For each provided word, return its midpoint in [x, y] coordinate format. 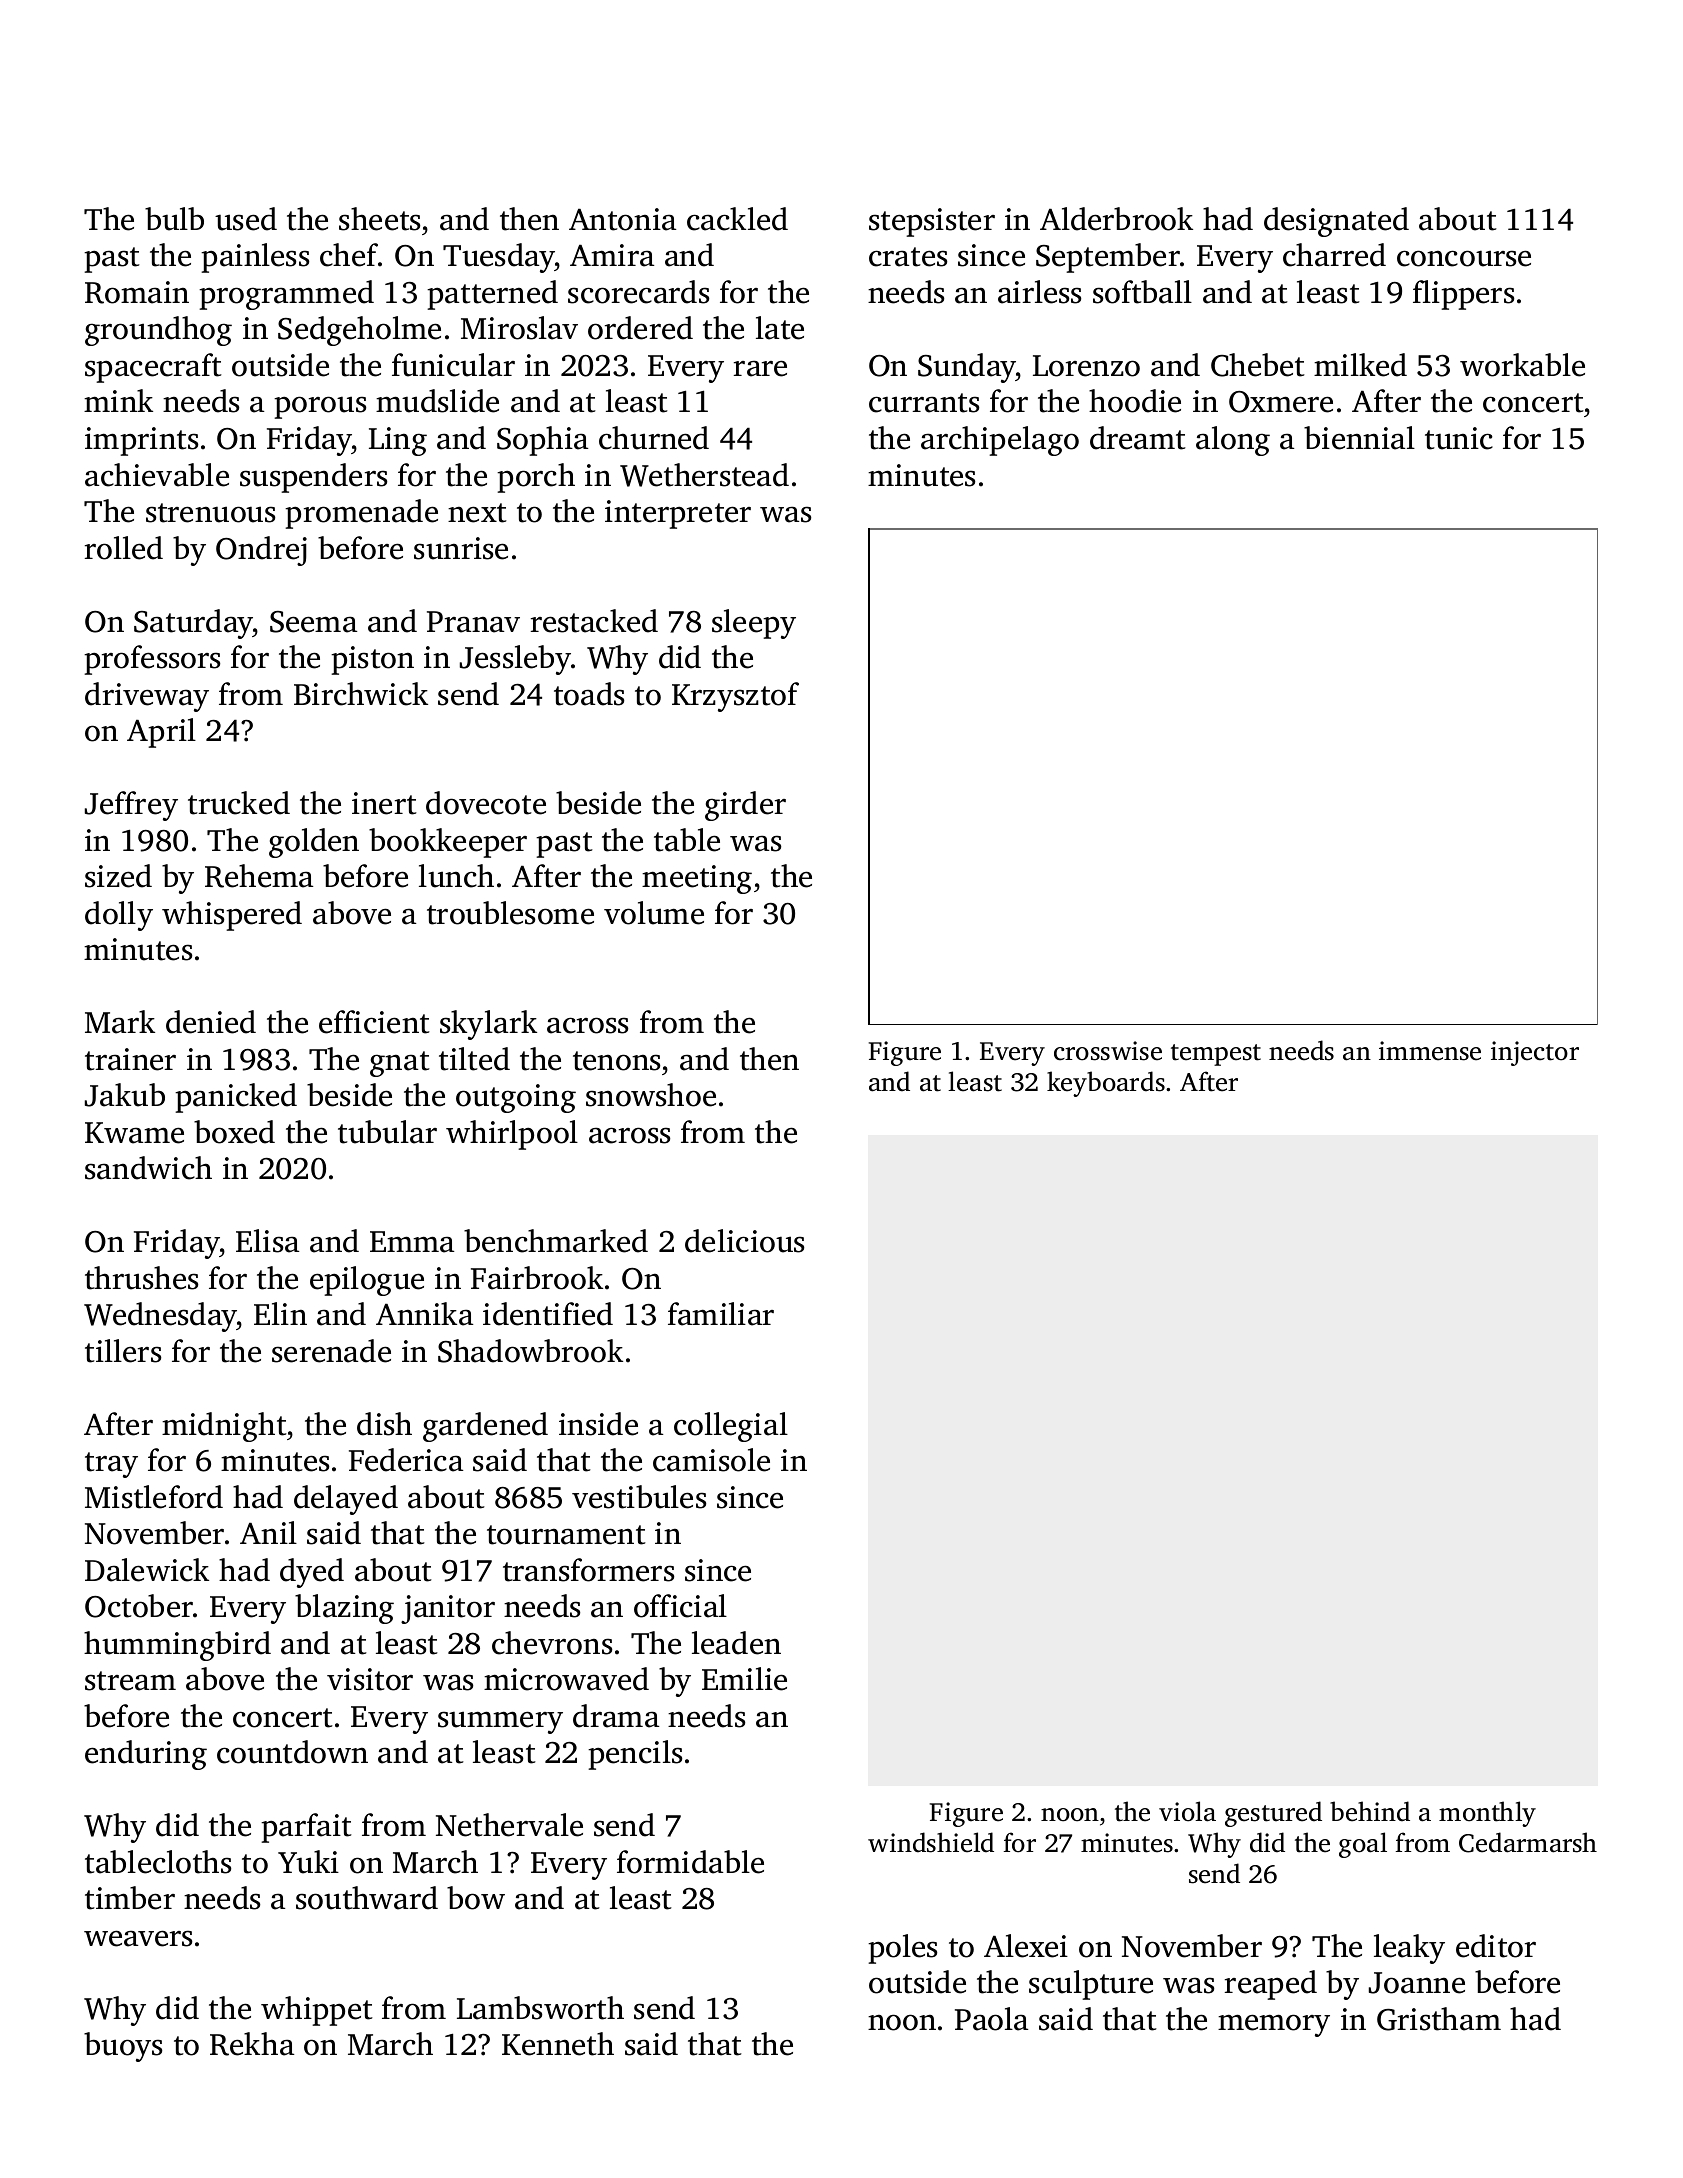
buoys [123, 2047]
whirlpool [512, 1135]
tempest [1216, 1055]
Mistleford [154, 1497]
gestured [1273, 1814]
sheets [379, 219]
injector [1535, 1053]
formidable [690, 1862]
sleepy [754, 624]
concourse [1464, 258]
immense [1430, 1051]
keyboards [1106, 1084]
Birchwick [361, 694]
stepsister [932, 222]
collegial [731, 1427]
